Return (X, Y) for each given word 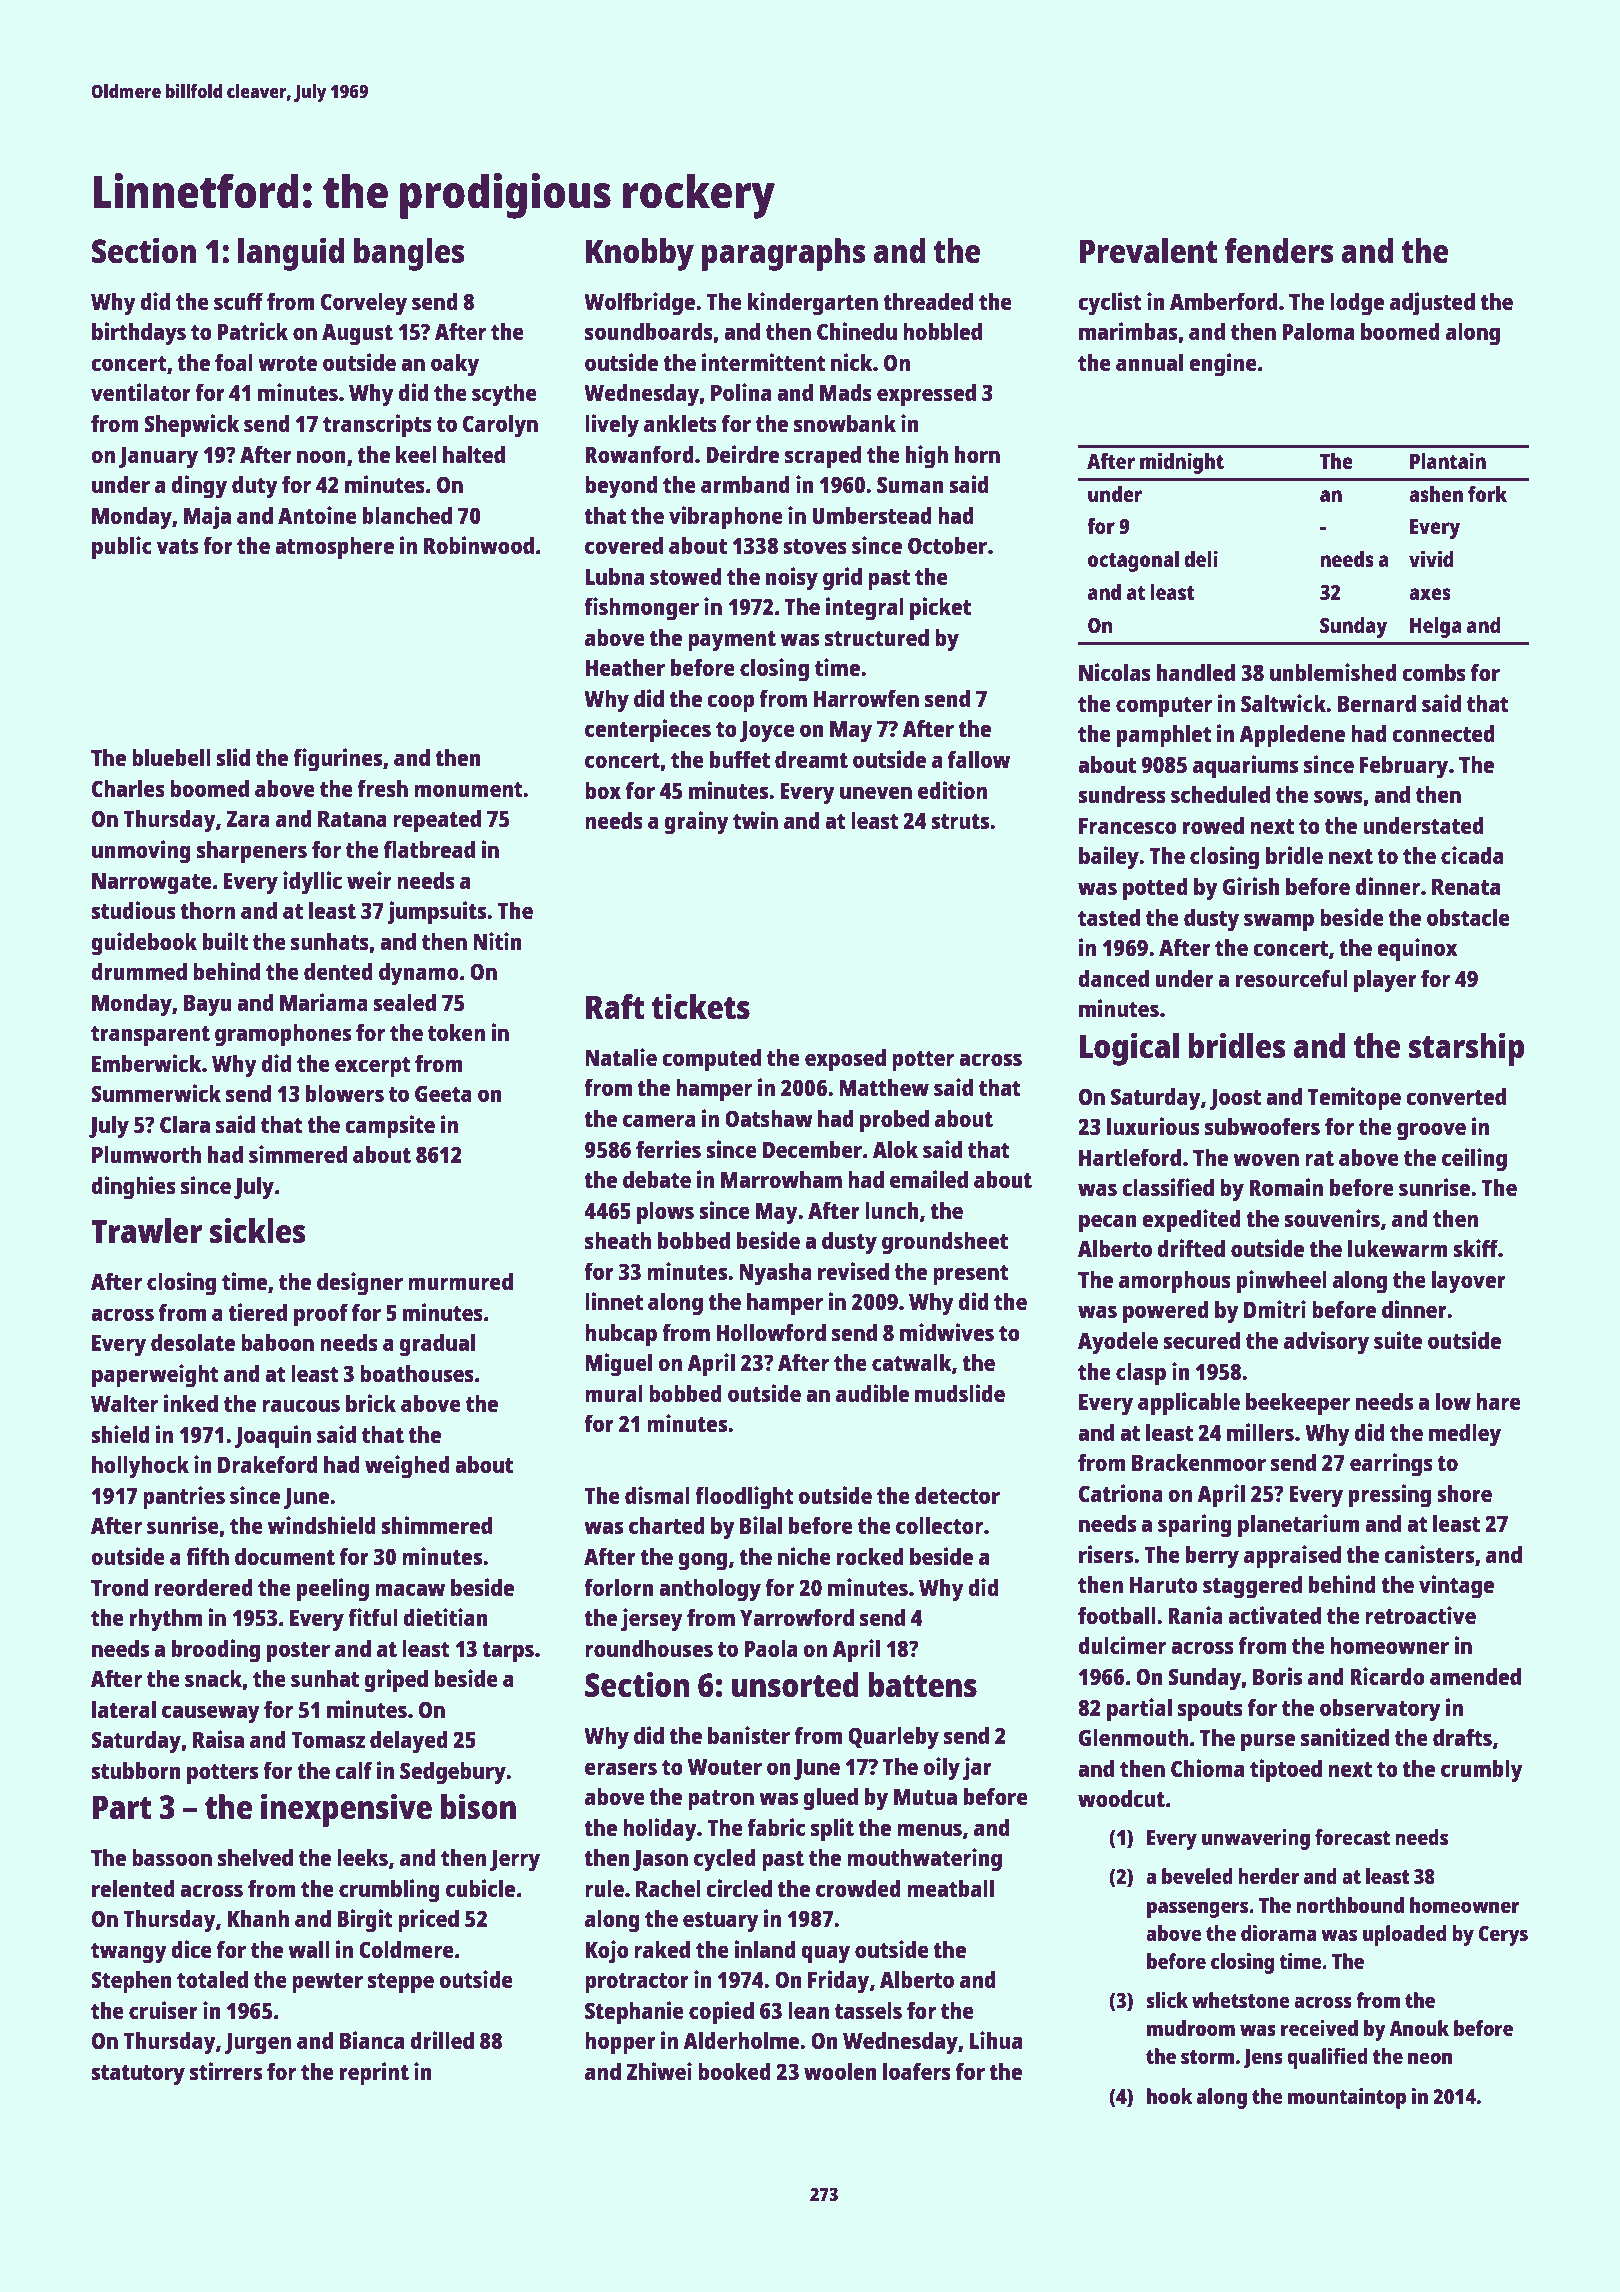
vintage (1456, 1587)
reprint (374, 2074)
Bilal (761, 1525)
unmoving (141, 852)
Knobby (640, 254)
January (158, 458)
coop (730, 703)
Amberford (1223, 301)
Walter (124, 1403)
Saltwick (1284, 703)
